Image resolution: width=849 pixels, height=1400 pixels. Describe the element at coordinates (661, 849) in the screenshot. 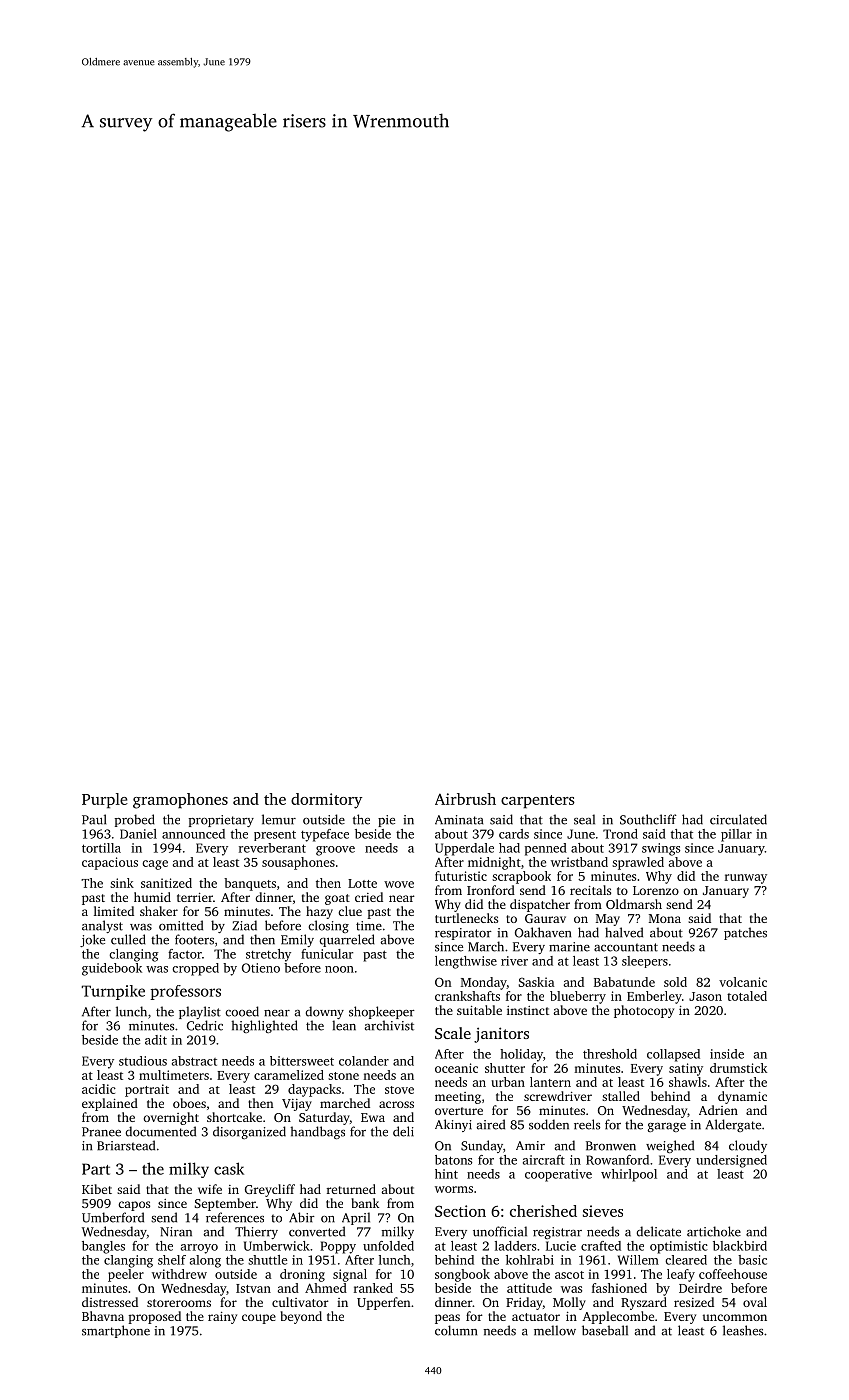

I see `swings` at that location.
